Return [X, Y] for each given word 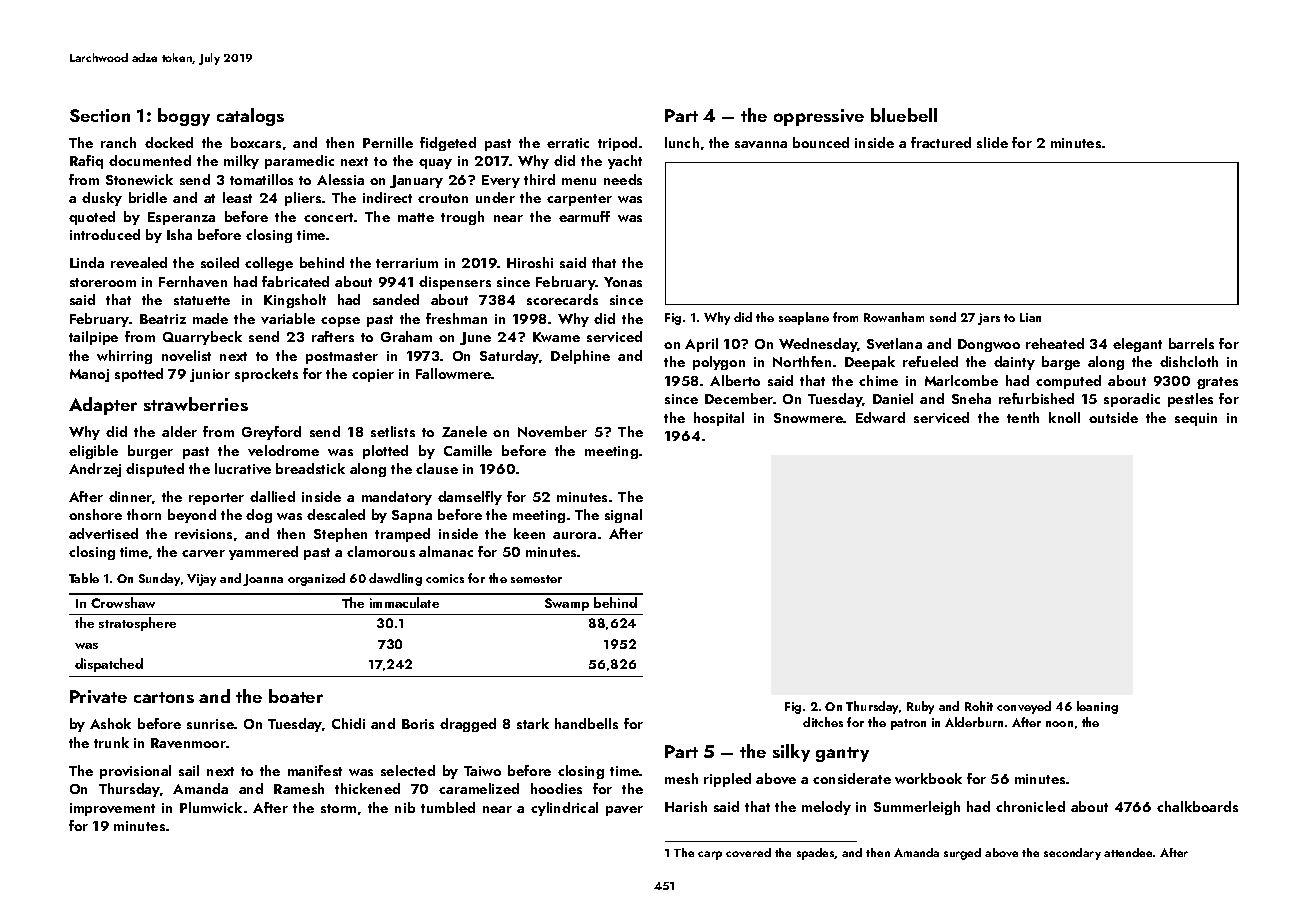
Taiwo [482, 771]
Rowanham [894, 317]
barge [1061, 363]
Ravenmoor [188, 743]
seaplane [804, 318]
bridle [148, 197]
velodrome [283, 450]
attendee [1128, 852]
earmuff [584, 216]
